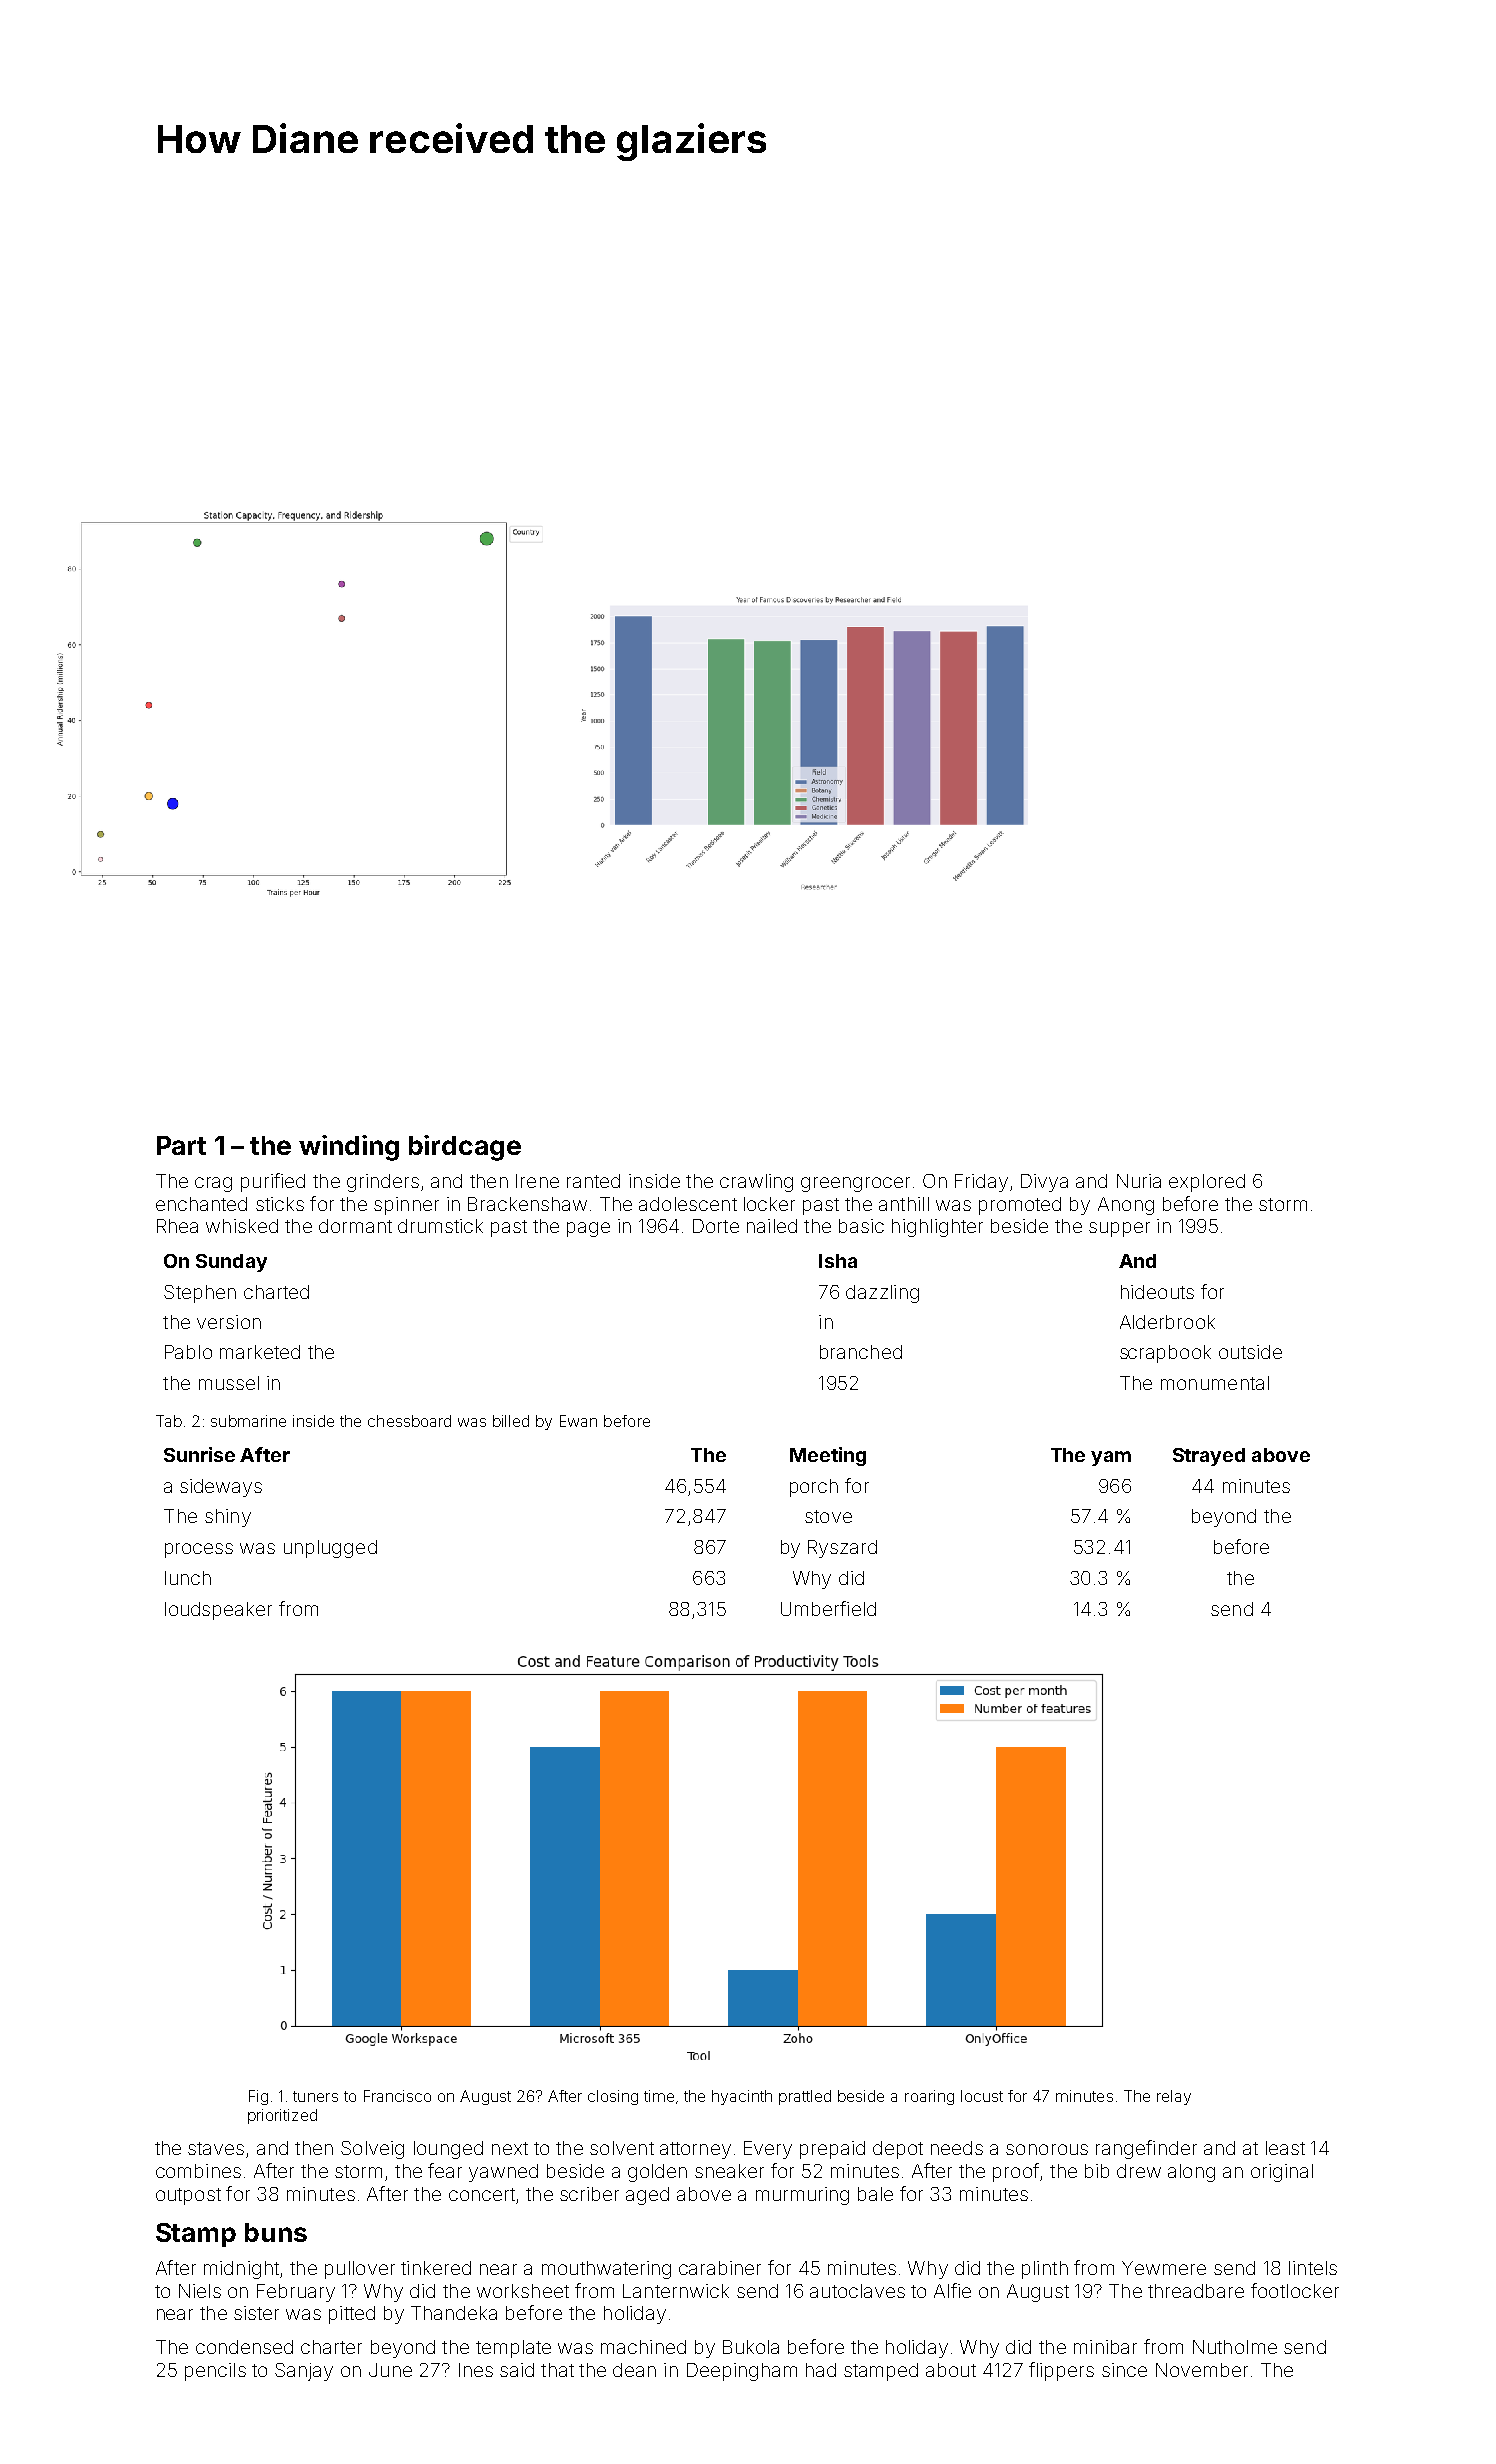 The width and height of the screenshot is (1496, 2464). What do you see at coordinates (904, 1204) in the screenshot?
I see `anthill` at bounding box center [904, 1204].
